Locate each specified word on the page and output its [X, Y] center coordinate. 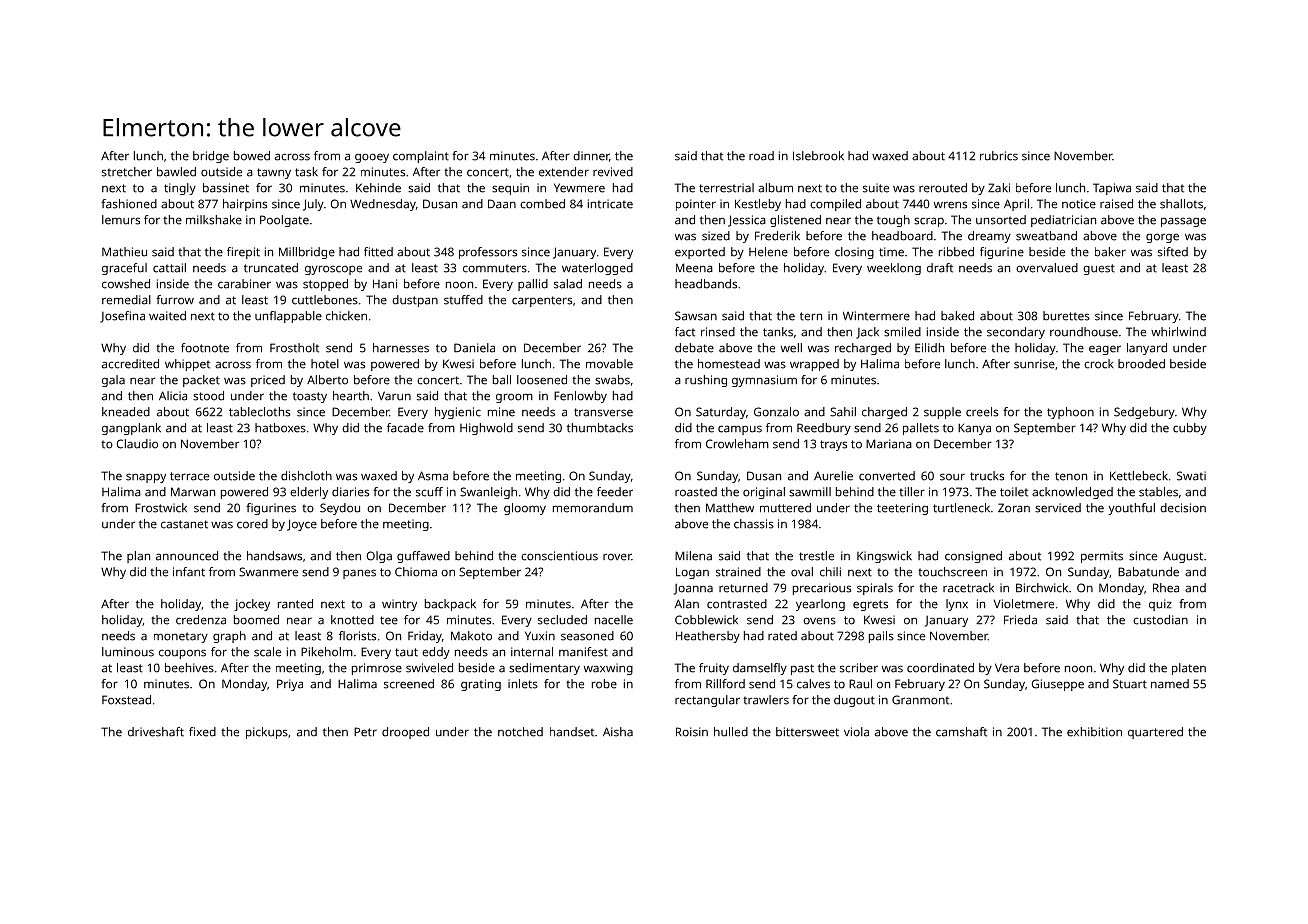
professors [488, 253]
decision [1183, 508]
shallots [1181, 204]
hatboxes [280, 428]
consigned [973, 557]
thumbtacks [600, 428]
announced [187, 556]
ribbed [956, 252]
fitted [378, 252]
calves [813, 684]
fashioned [129, 204]
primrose [377, 669]
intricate [610, 204]
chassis [754, 524]
